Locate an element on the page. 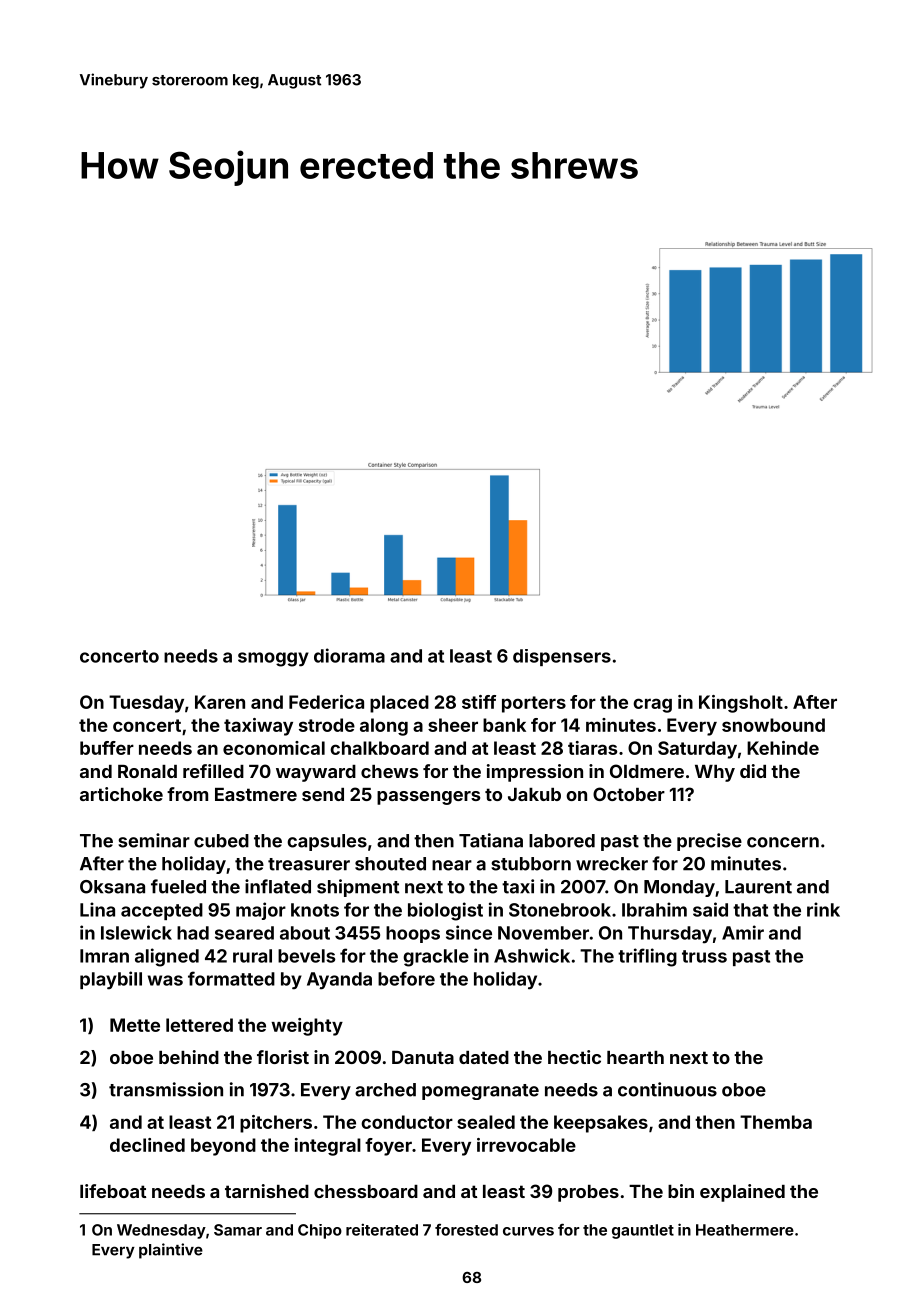 Image resolution: width=924 pixels, height=1311 pixels. smoggy is located at coordinates (273, 659).
